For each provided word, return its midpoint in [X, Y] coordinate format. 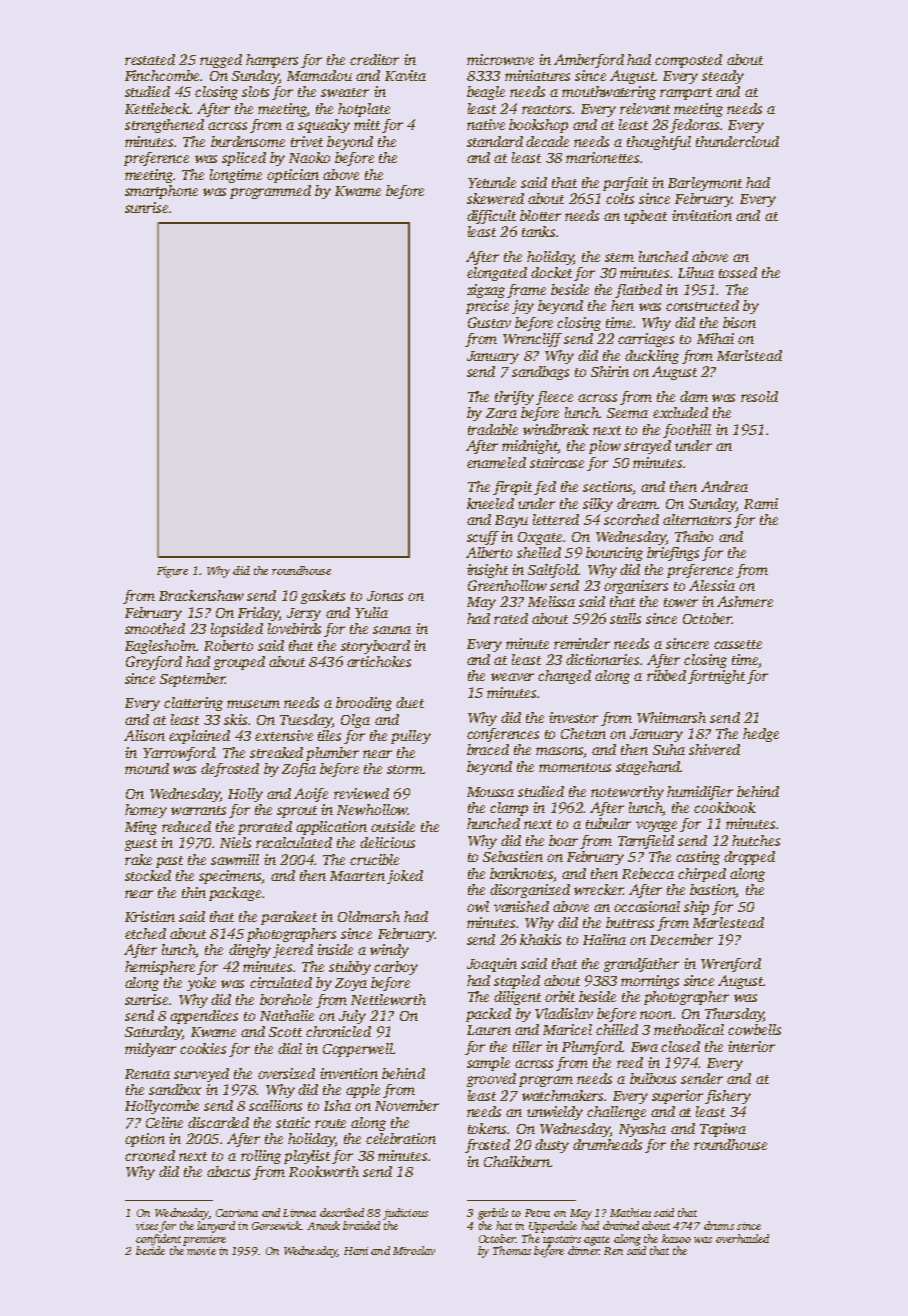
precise [487, 307]
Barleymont [705, 184]
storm [405, 769]
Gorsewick [276, 1225]
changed [564, 677]
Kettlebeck [157, 108]
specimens [230, 877]
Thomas [512, 1250]
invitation [702, 215]
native [486, 124]
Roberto [228, 645]
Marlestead [728, 922]
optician [293, 176]
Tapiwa [723, 1130]
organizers [636, 587]
